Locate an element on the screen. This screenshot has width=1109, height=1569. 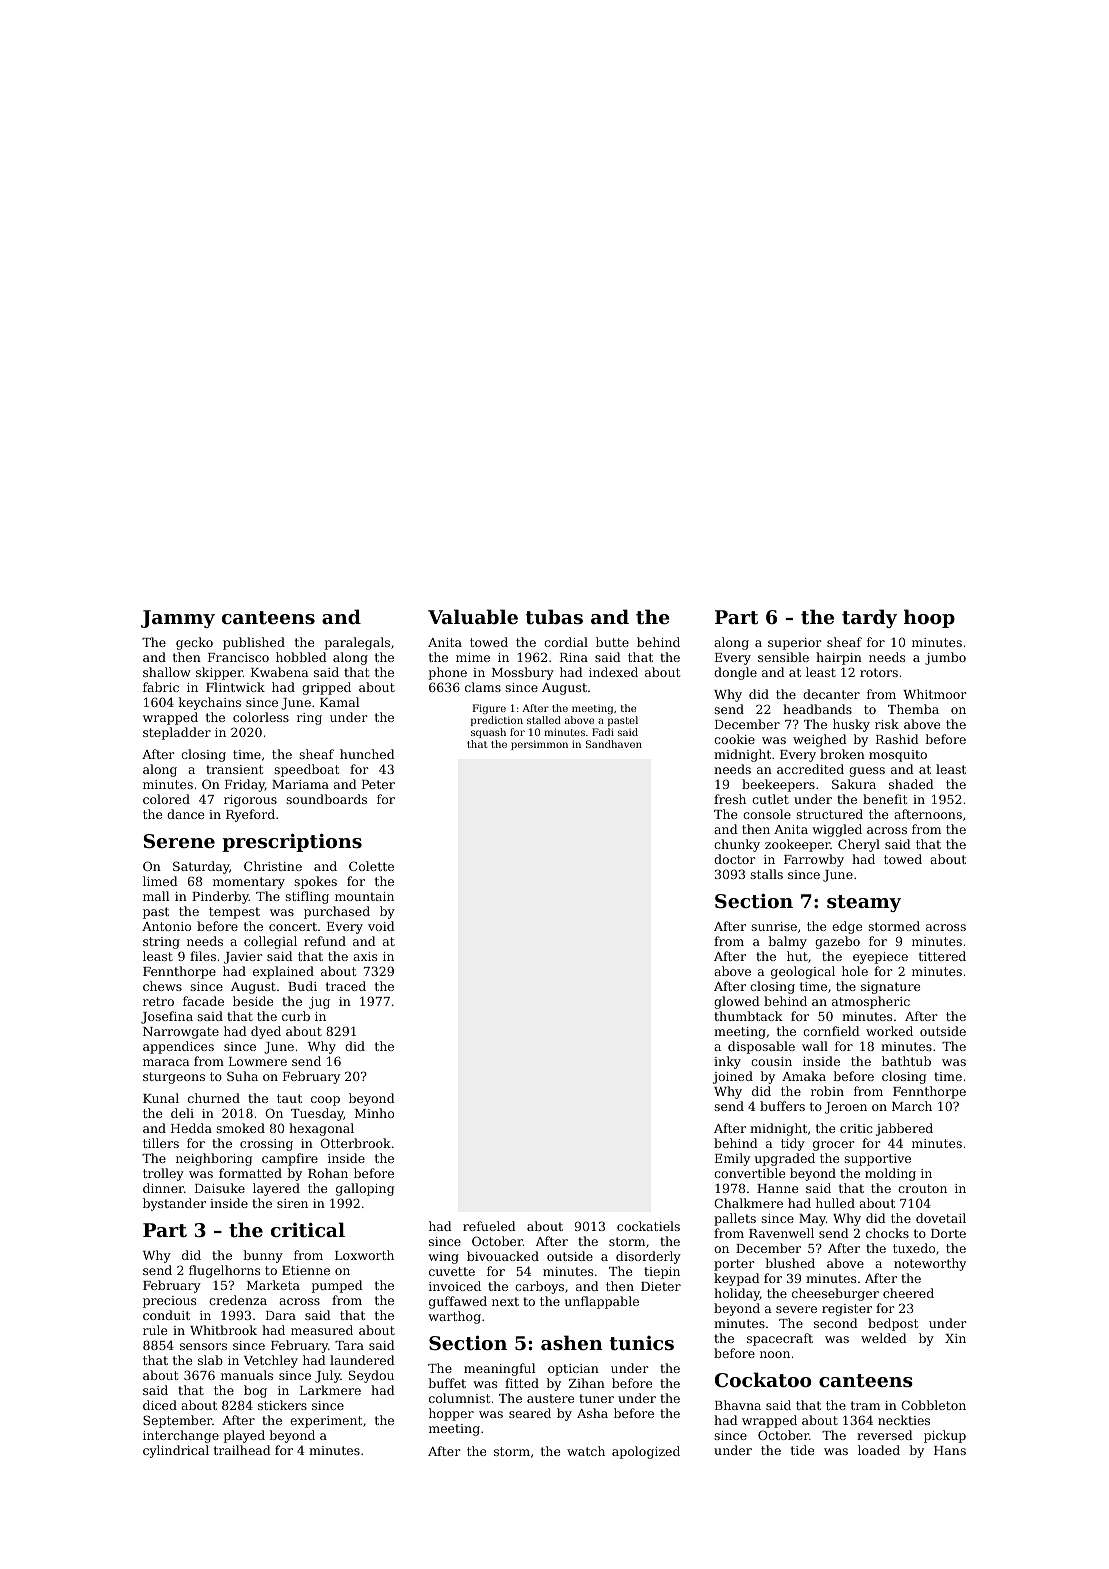
colorless is located at coordinates (261, 717).
